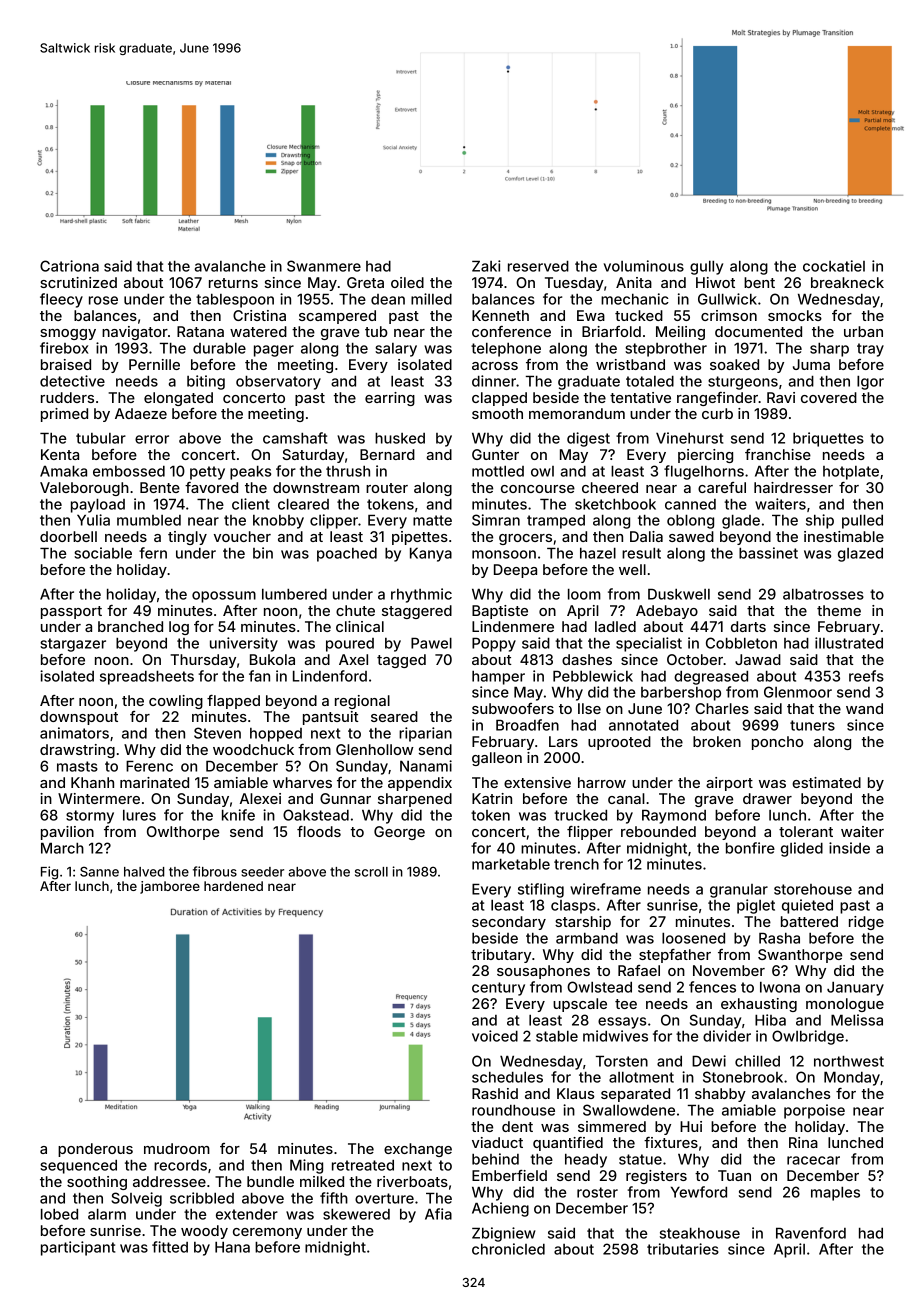 The image size is (924, 1308). What do you see at coordinates (844, 536) in the document?
I see `inestimable` at bounding box center [844, 536].
